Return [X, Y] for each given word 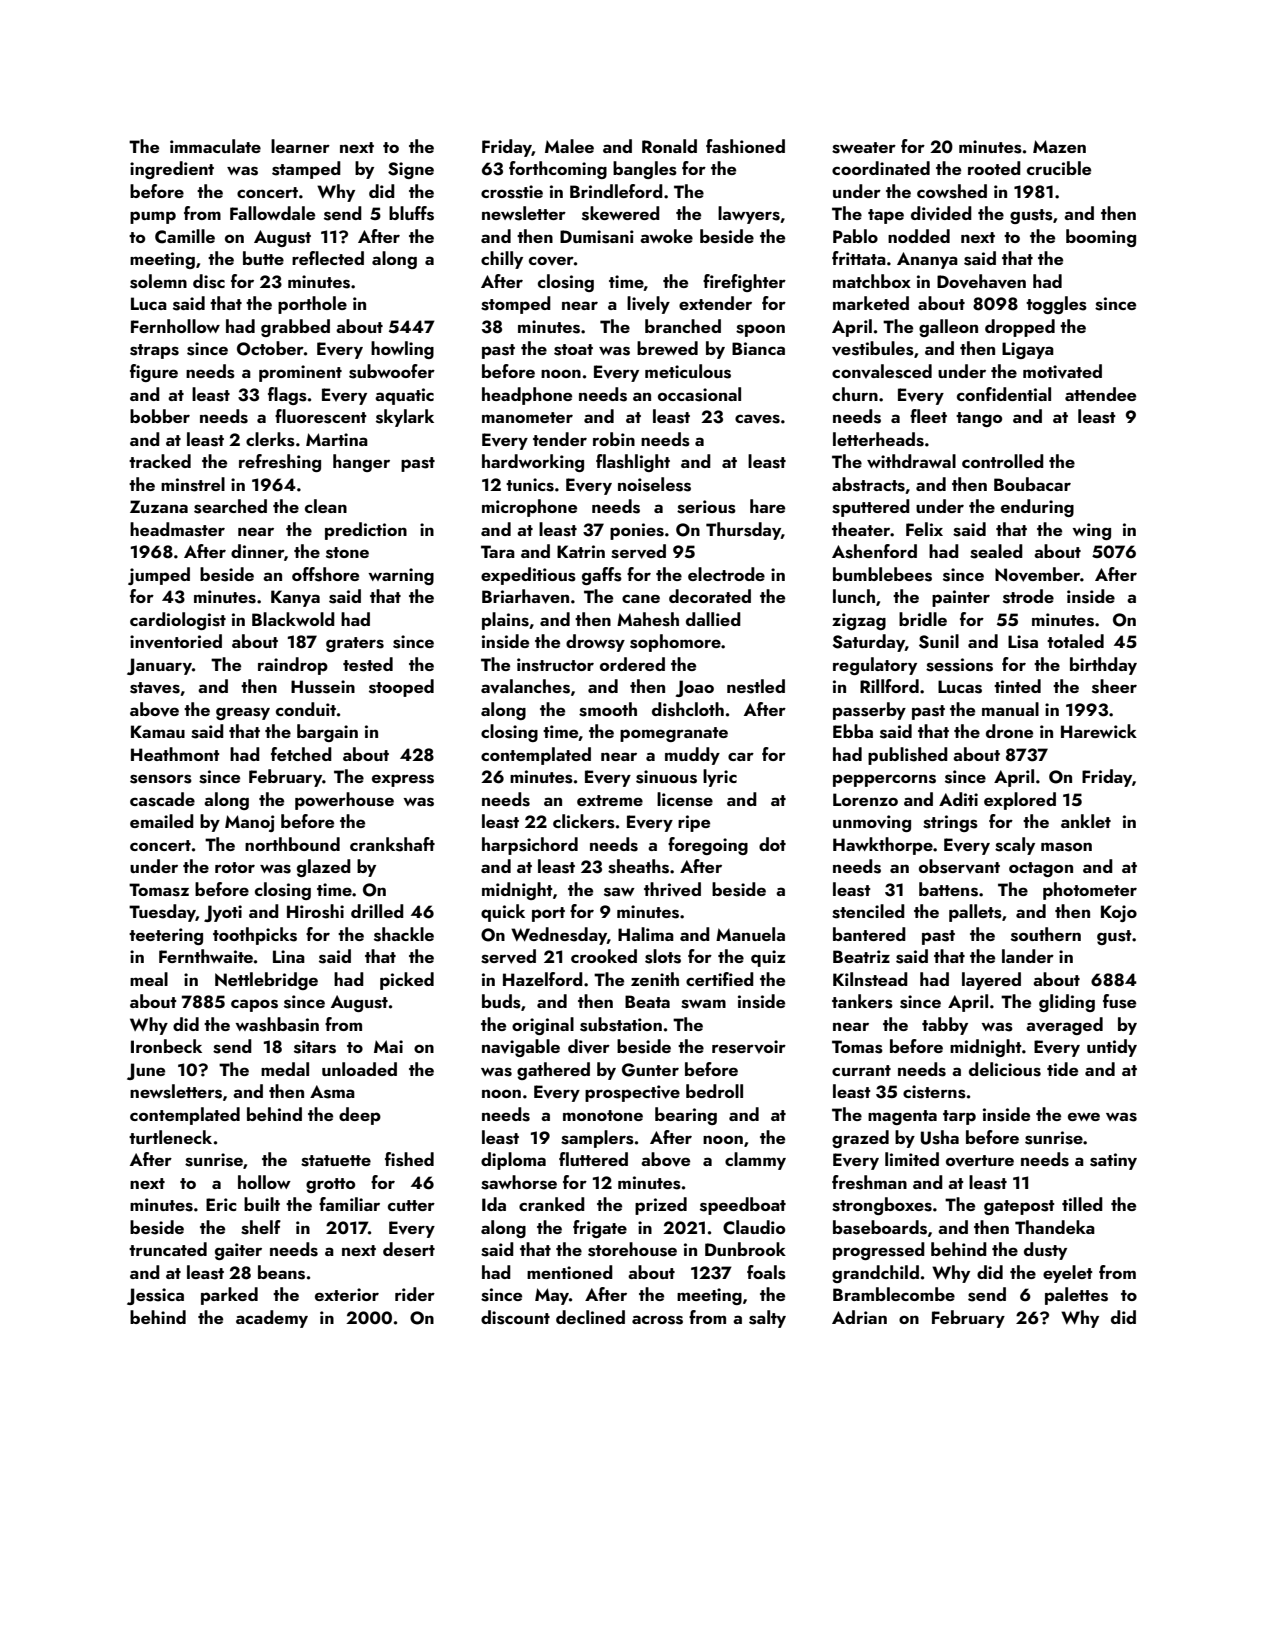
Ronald [669, 146]
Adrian [859, 1317]
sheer [1114, 686]
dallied [713, 619]
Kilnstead [870, 979]
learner [300, 146]
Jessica [155, 1296]
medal [285, 1069]
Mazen [1059, 146]
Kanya [295, 598]
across [657, 1320]
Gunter [650, 1070]
